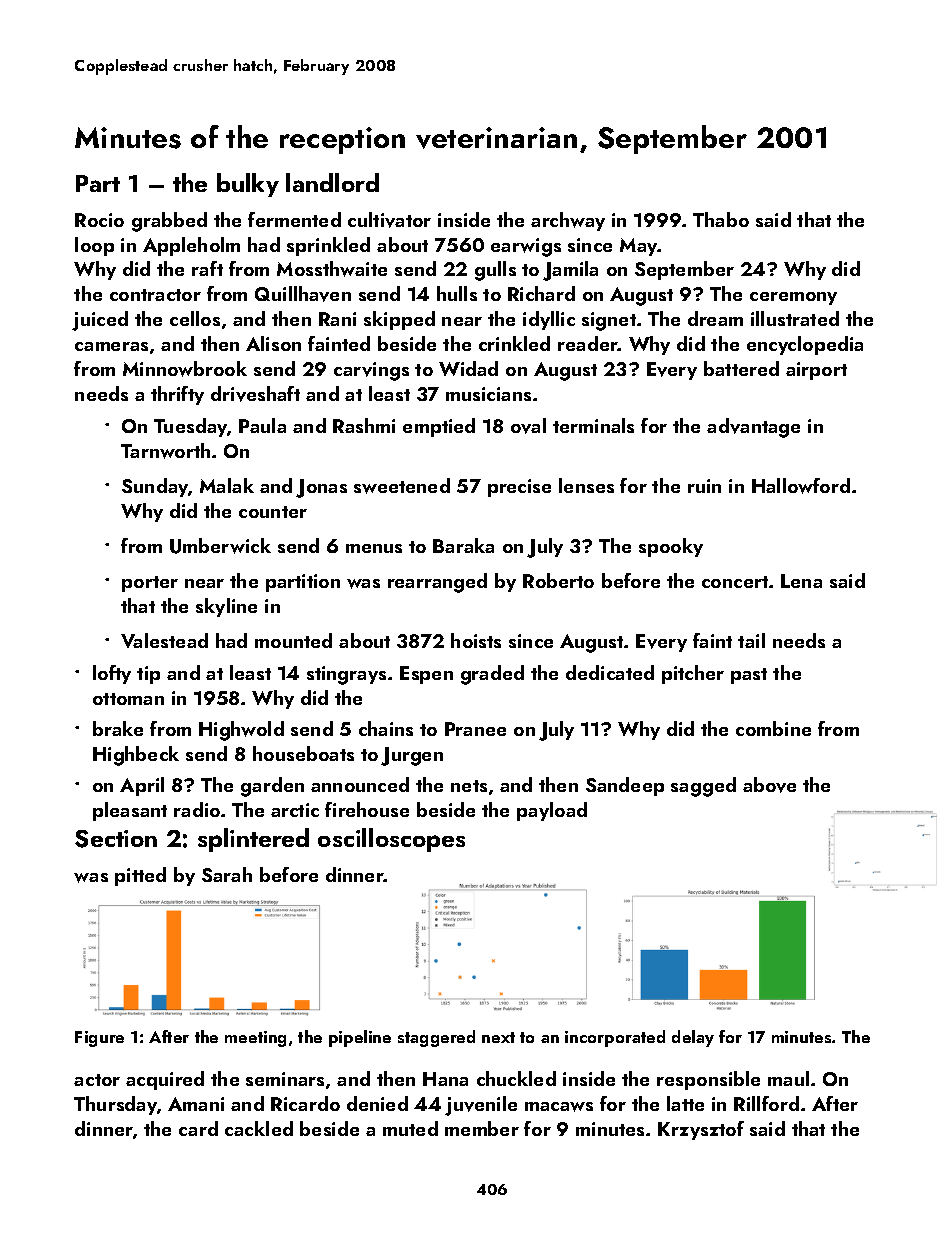 The height and width of the screenshot is (1233, 952). What do you see at coordinates (735, 582) in the screenshot?
I see `concert` at bounding box center [735, 582].
